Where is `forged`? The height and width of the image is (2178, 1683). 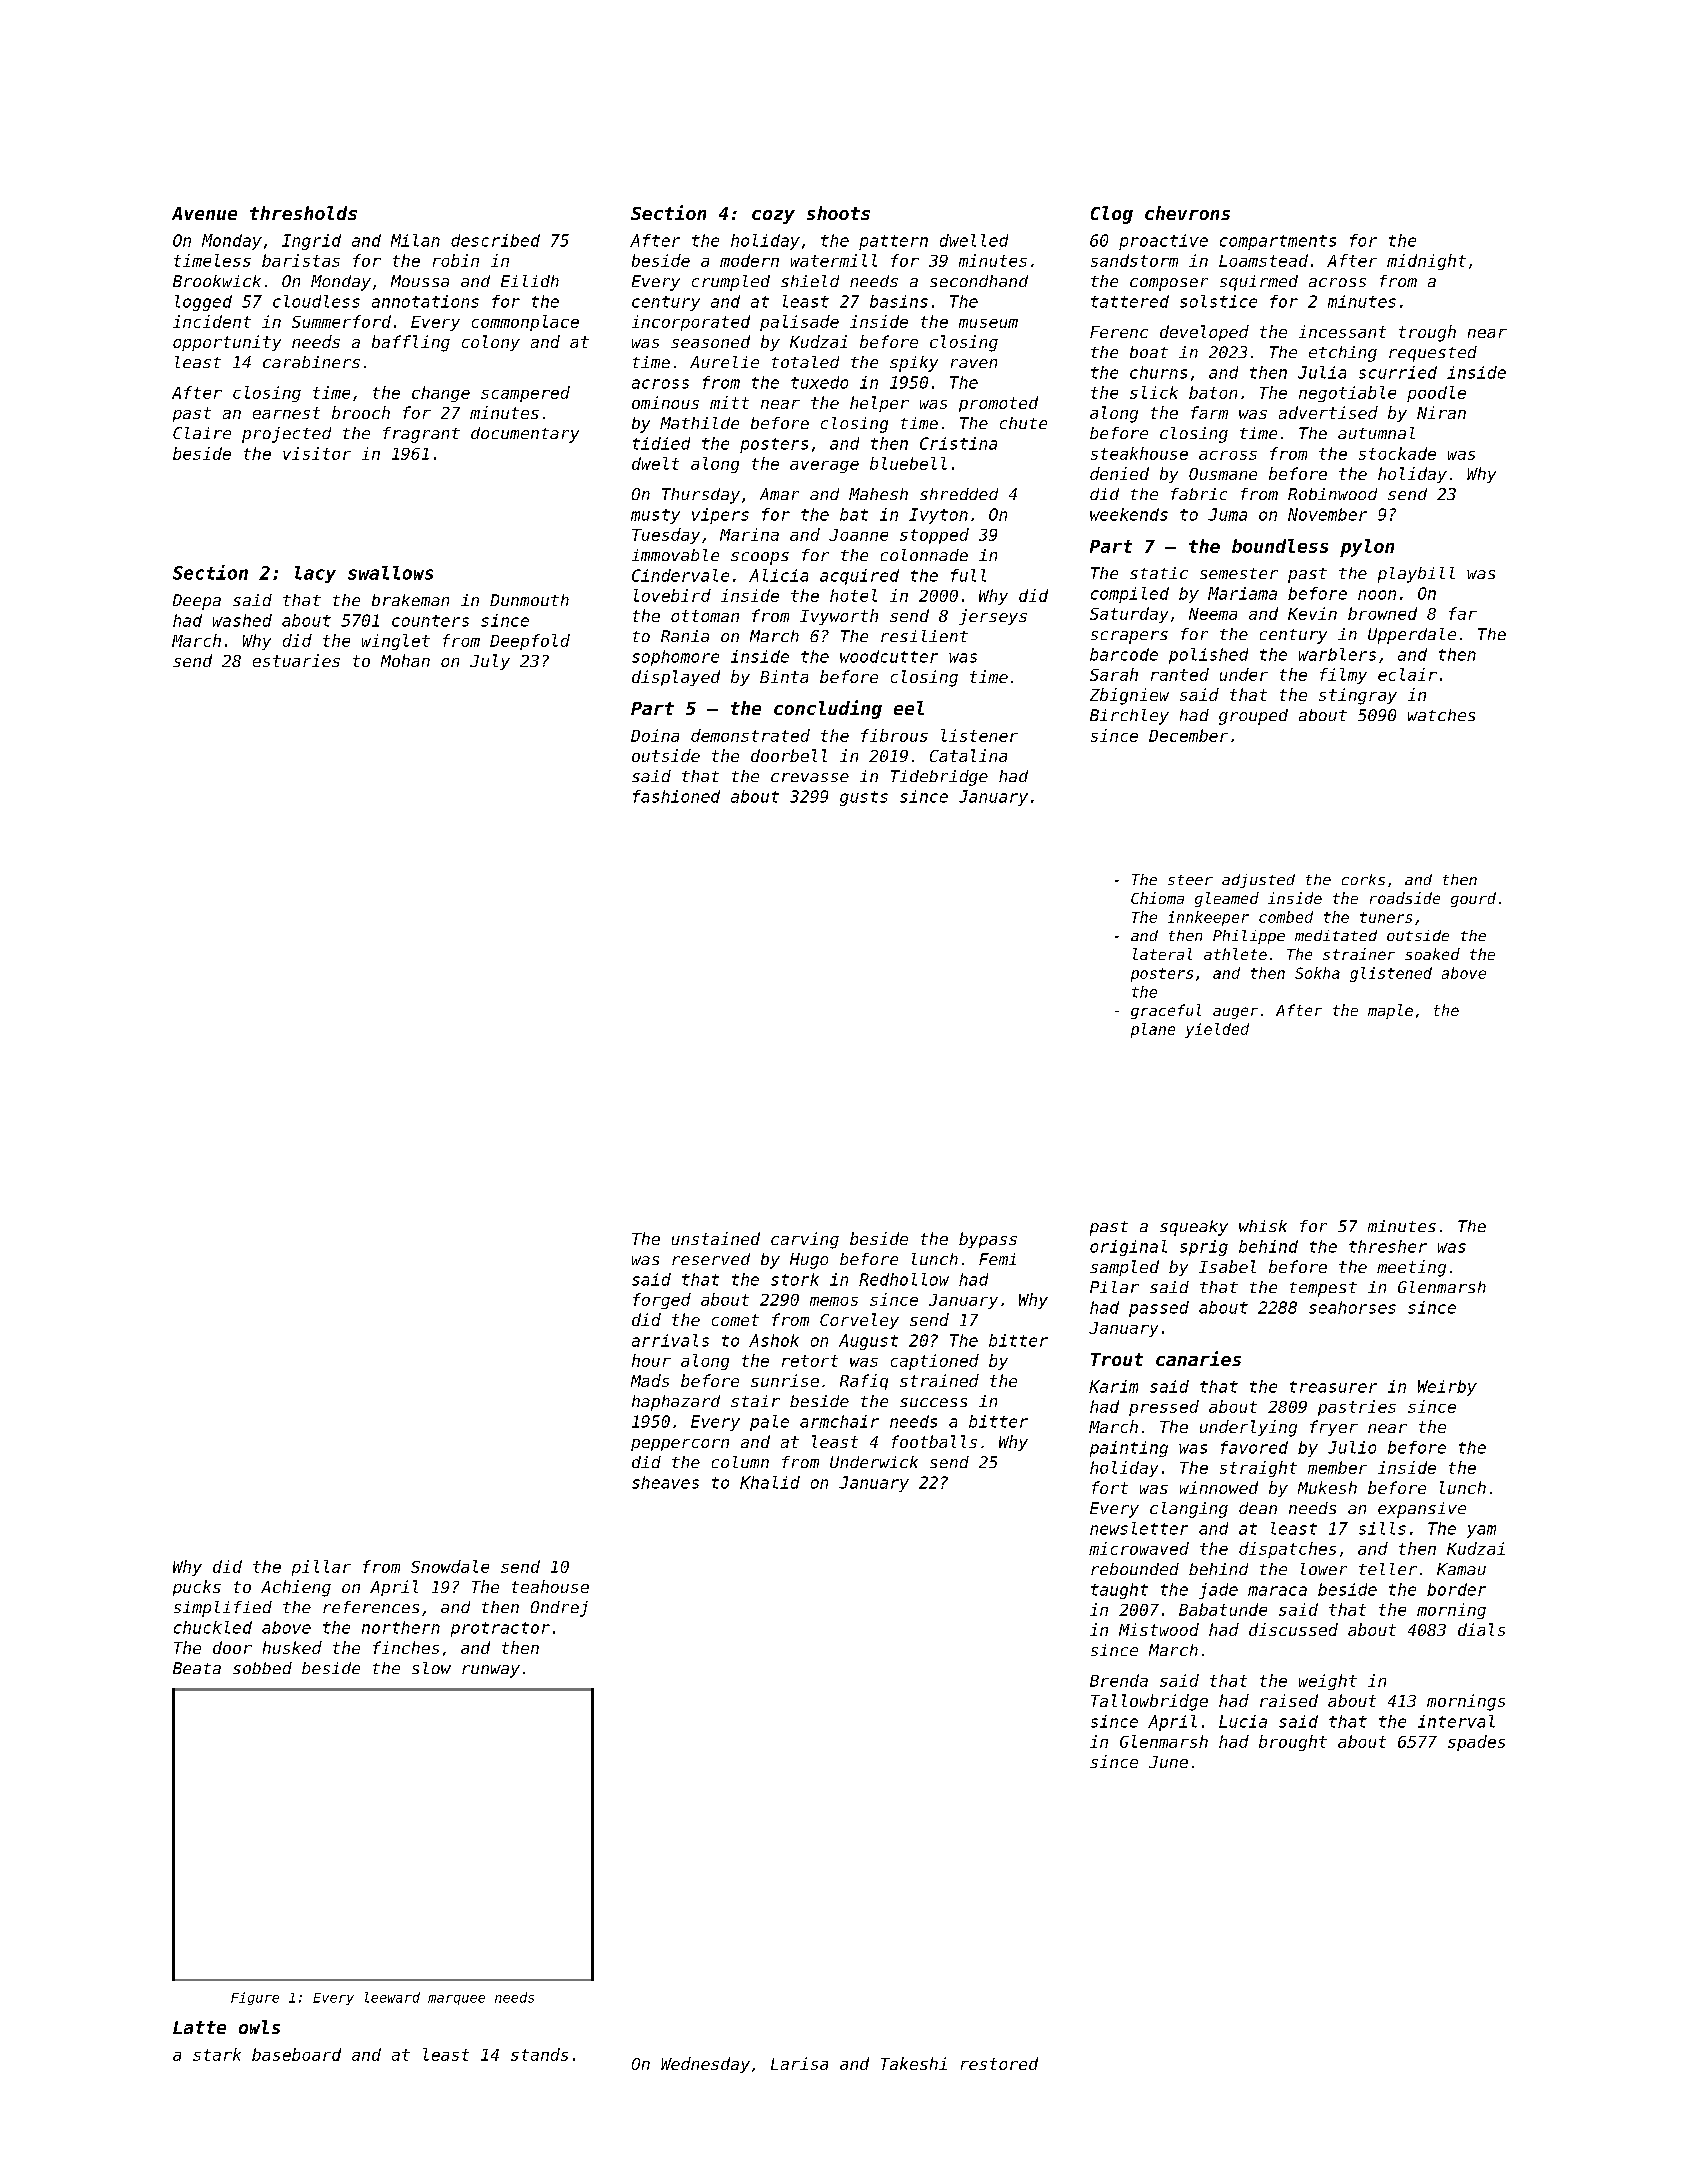
forged is located at coordinates (662, 1301).
